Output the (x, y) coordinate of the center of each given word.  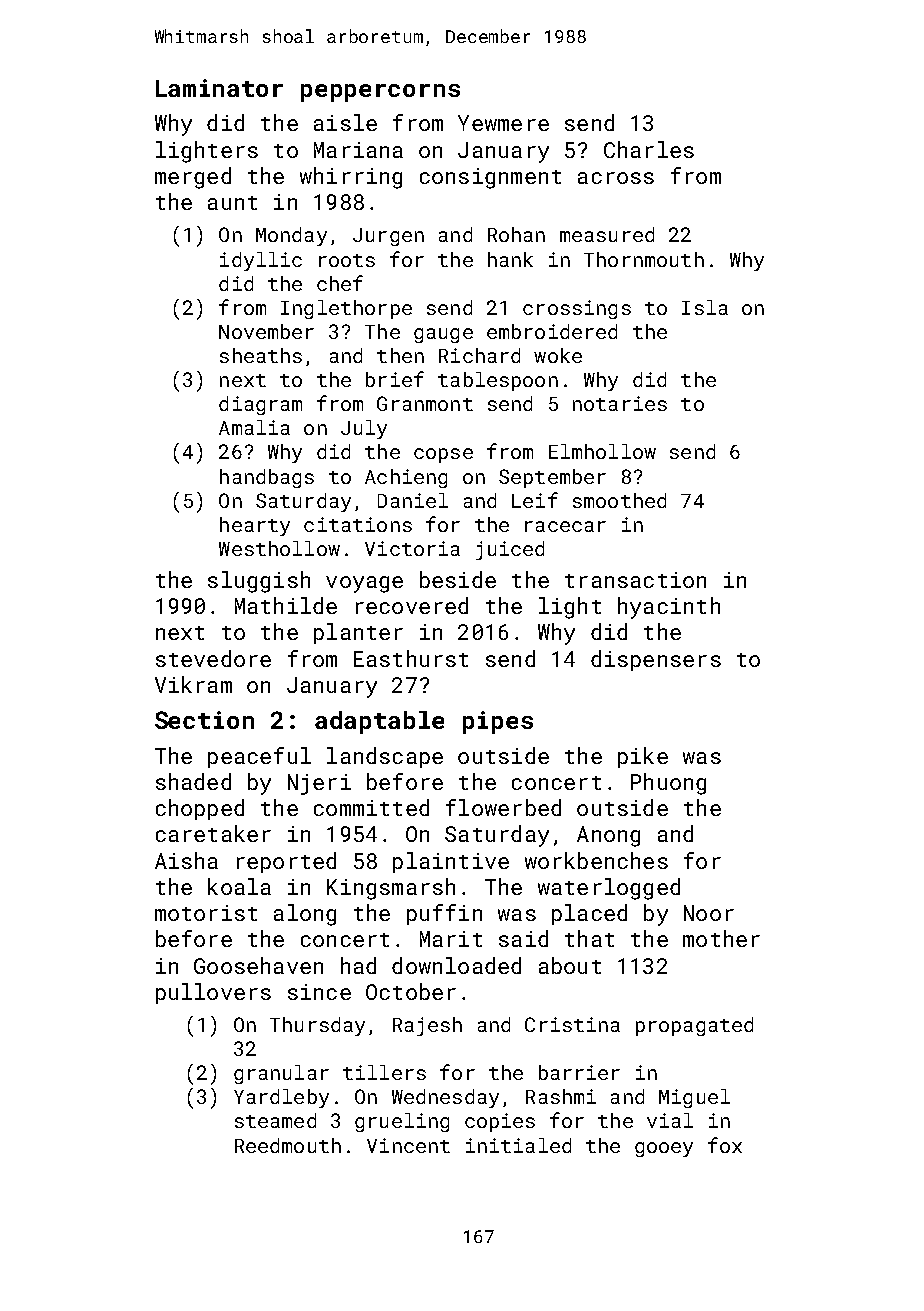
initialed (518, 1145)
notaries (620, 403)
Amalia (254, 427)
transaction (635, 580)
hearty (255, 526)
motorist (206, 913)
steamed (275, 1120)
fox (725, 1145)
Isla (705, 307)
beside (458, 579)
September (552, 478)
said (523, 938)
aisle (345, 122)
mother (721, 938)
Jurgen (388, 237)
